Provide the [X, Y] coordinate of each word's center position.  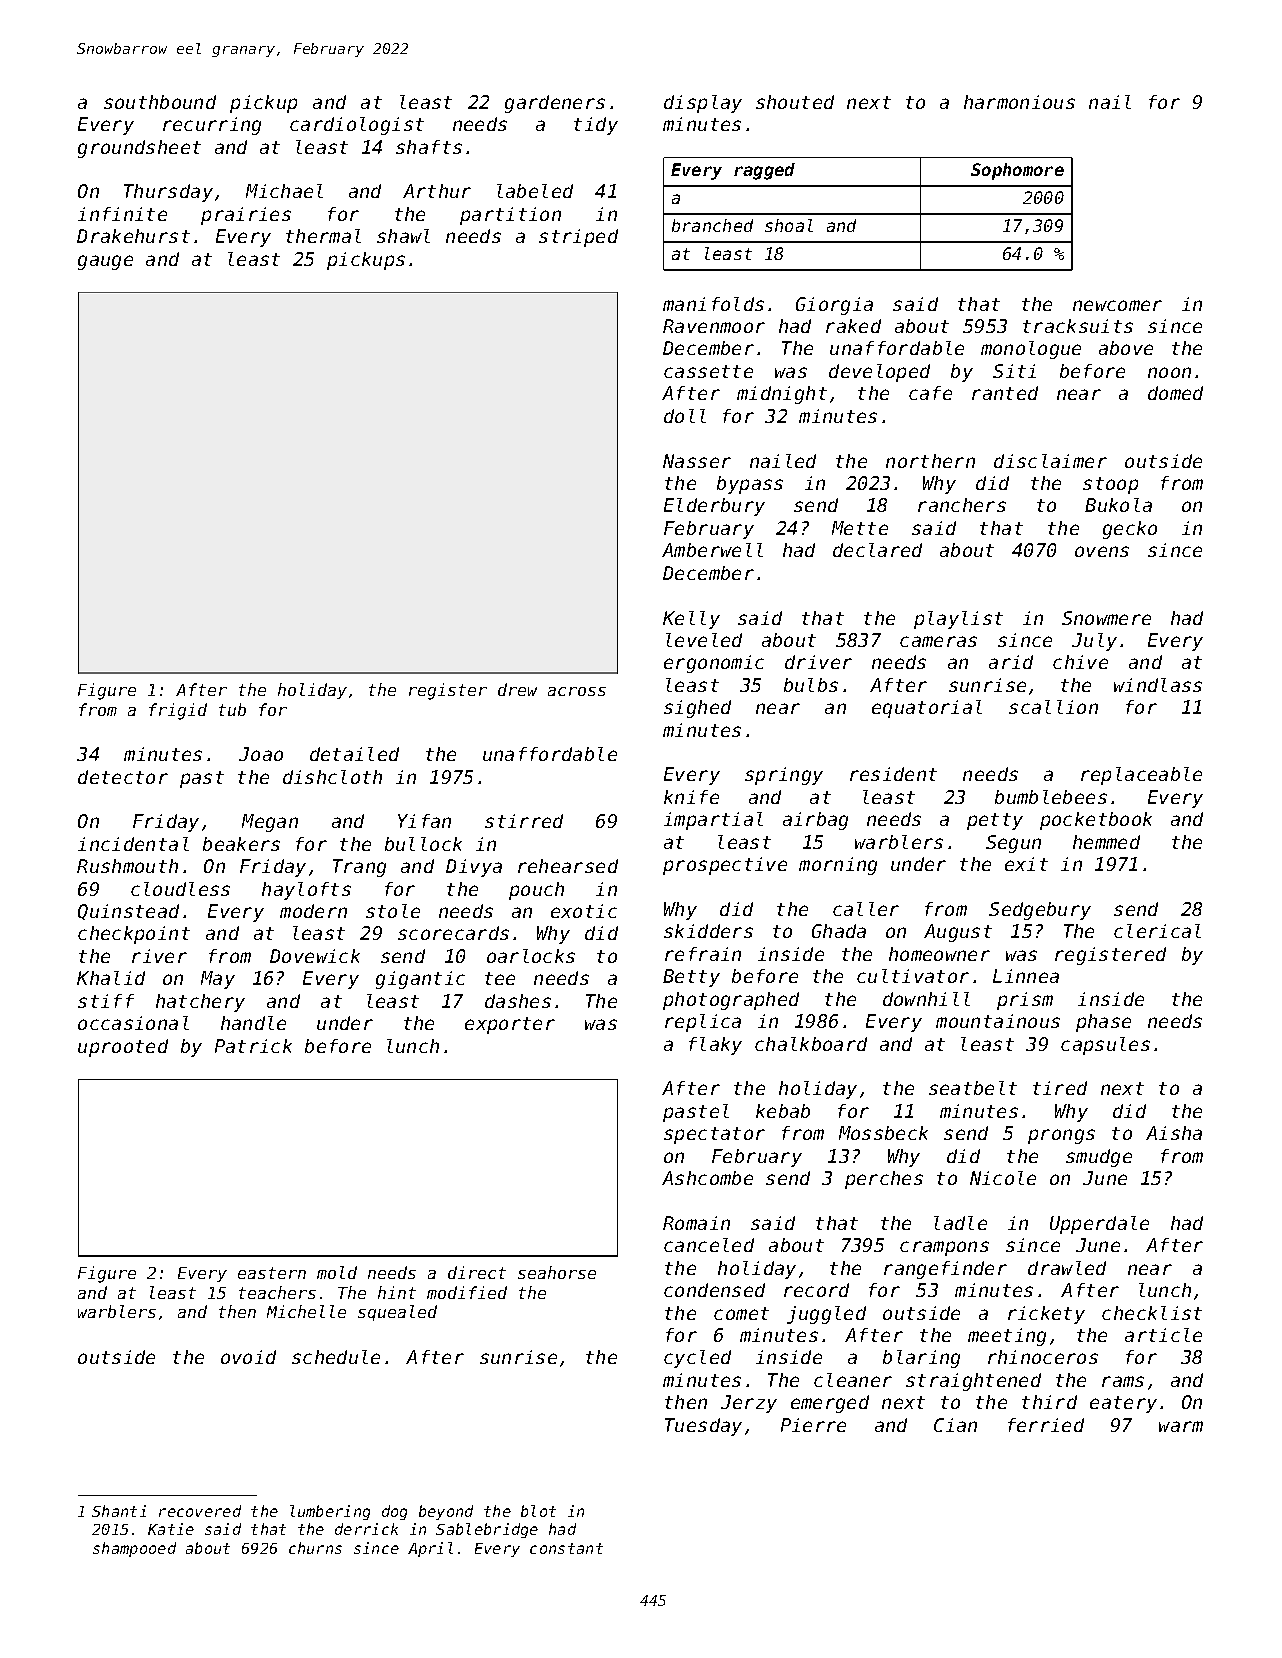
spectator [714, 1135]
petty [995, 821]
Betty [691, 978]
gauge [105, 262]
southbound [160, 102]
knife [691, 797]
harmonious [1019, 102]
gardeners [555, 104]
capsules [1105, 1046]
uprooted [123, 1048]
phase [1103, 1023]
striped [578, 238]
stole [393, 911]
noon [1169, 372]
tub [232, 709]
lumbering [330, 1512]
